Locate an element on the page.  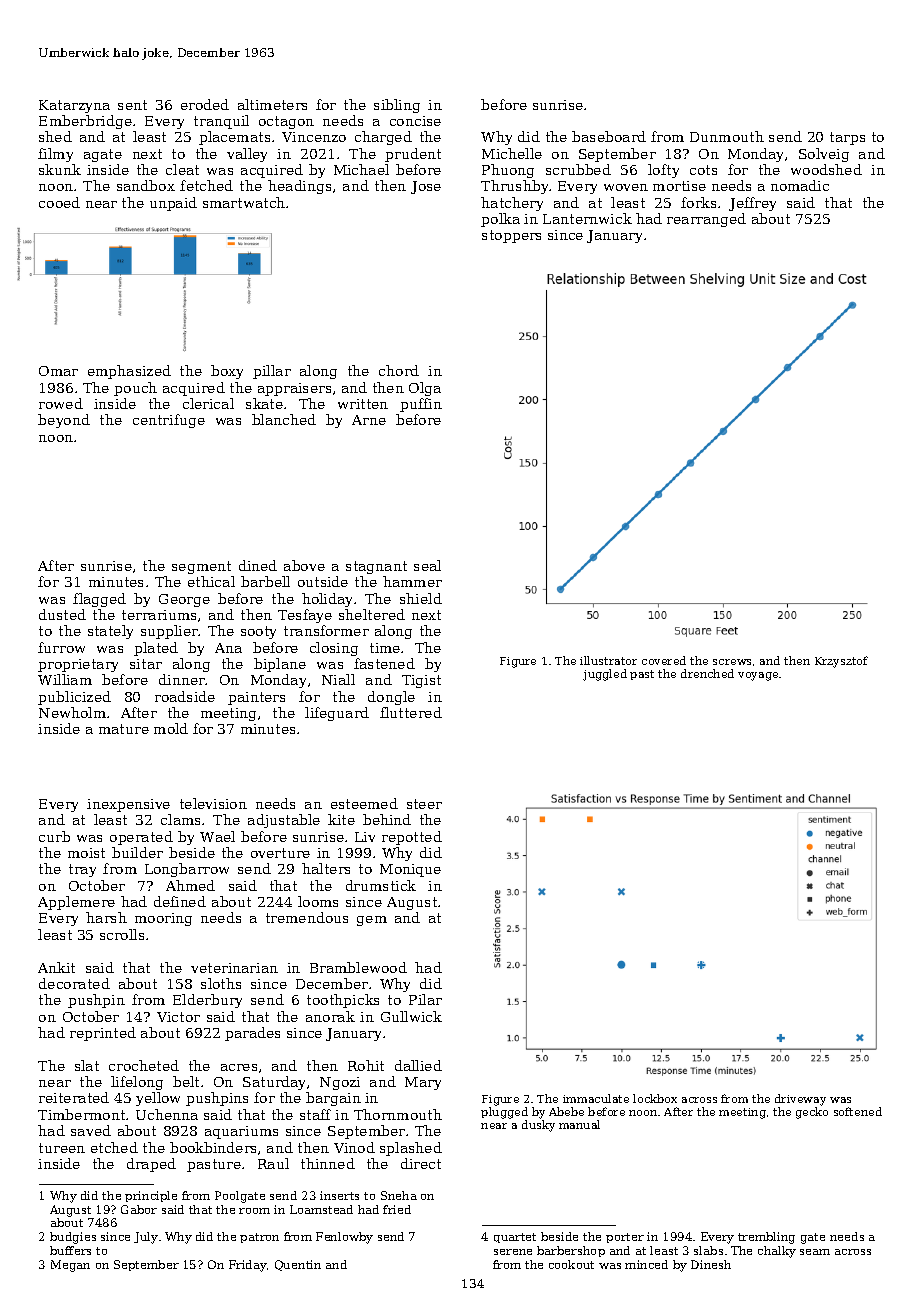
reiterated is located at coordinates (74, 1097).
